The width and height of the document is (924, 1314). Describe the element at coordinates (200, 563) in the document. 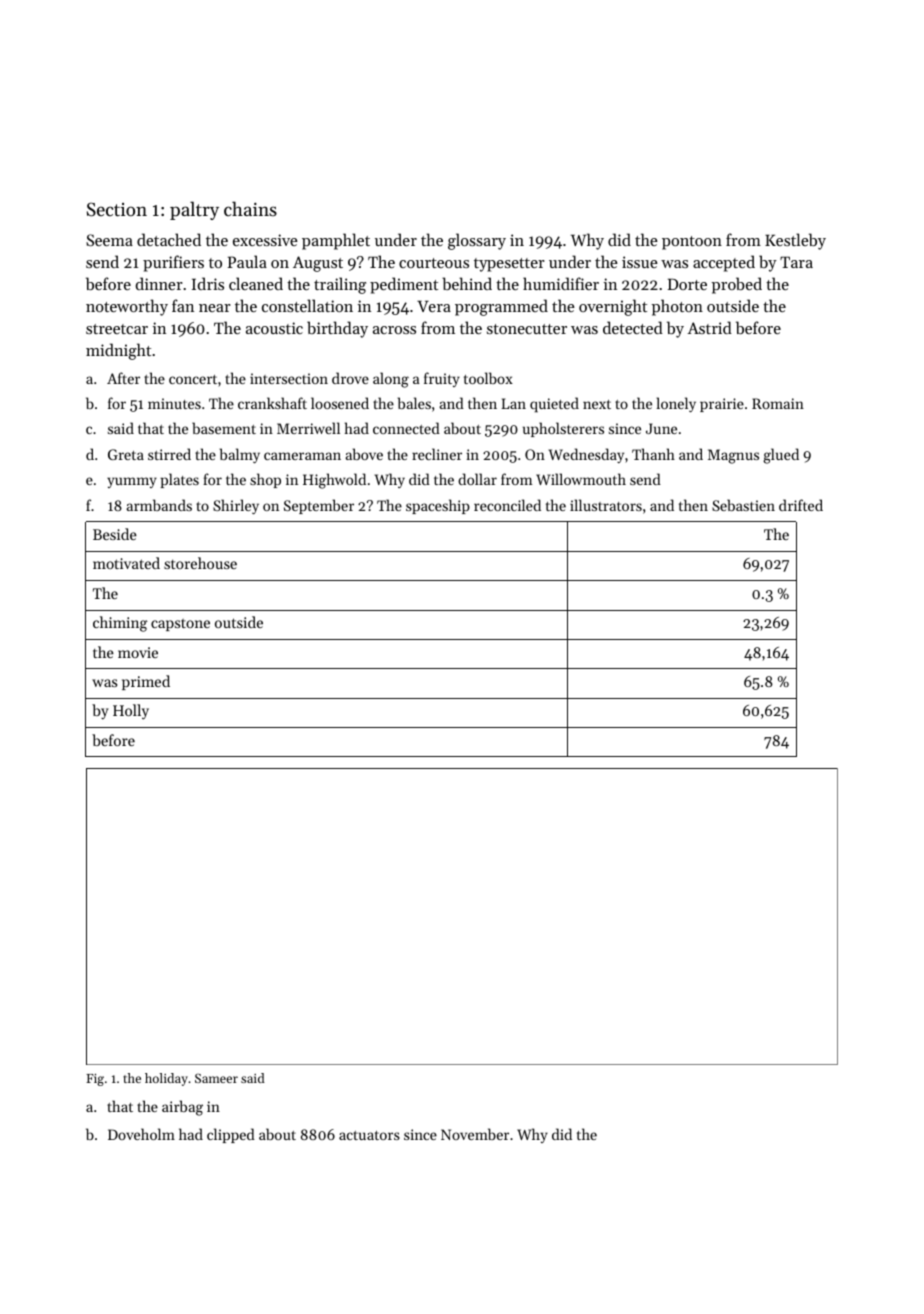

I see `storehouse` at that location.
